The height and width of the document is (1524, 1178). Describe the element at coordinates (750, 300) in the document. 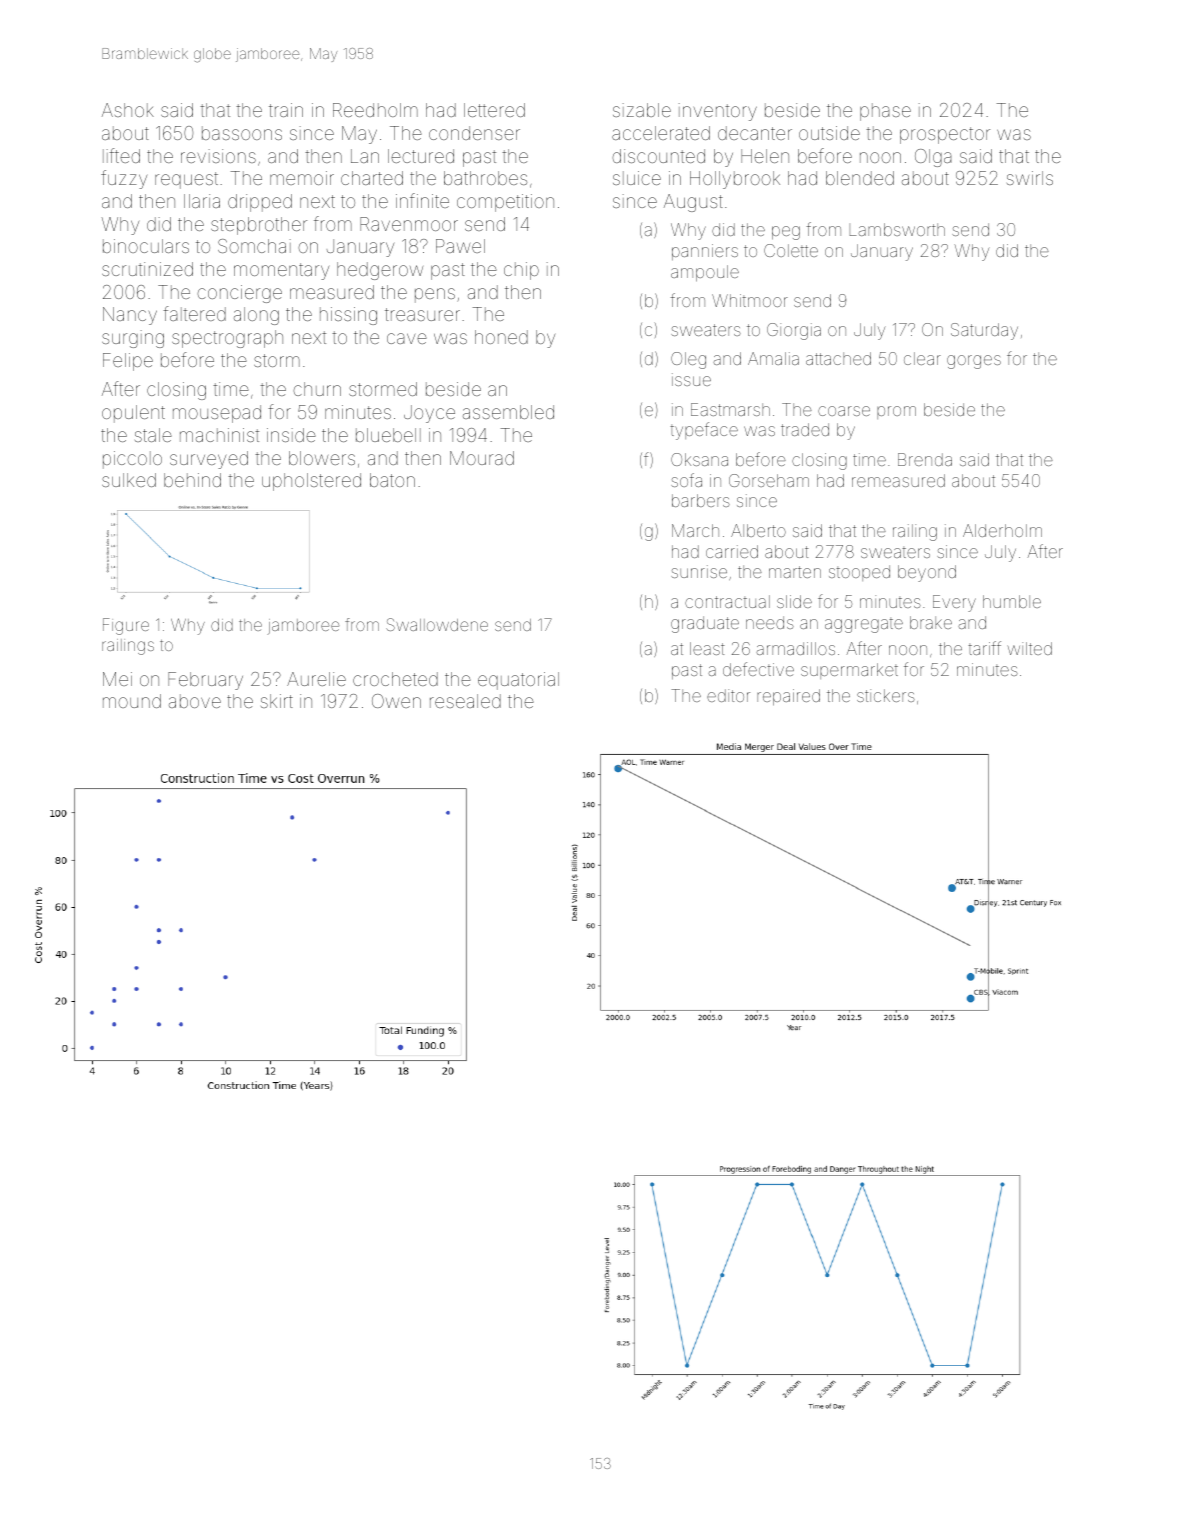

I see `Whitmoor` at that location.
